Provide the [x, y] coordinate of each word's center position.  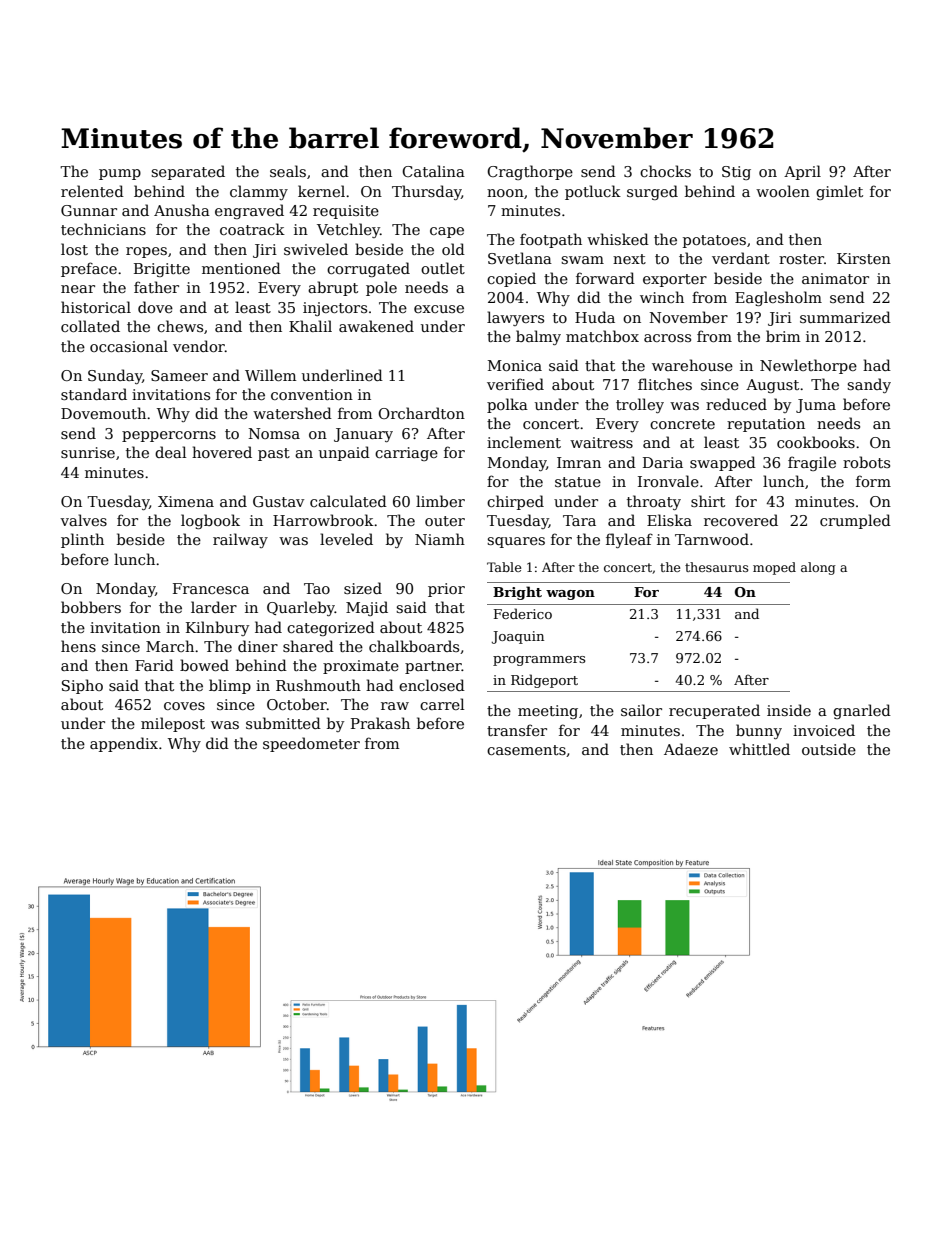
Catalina [433, 171]
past [274, 454]
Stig [736, 173]
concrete [682, 424]
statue [578, 482]
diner [258, 646]
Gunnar [89, 210]
